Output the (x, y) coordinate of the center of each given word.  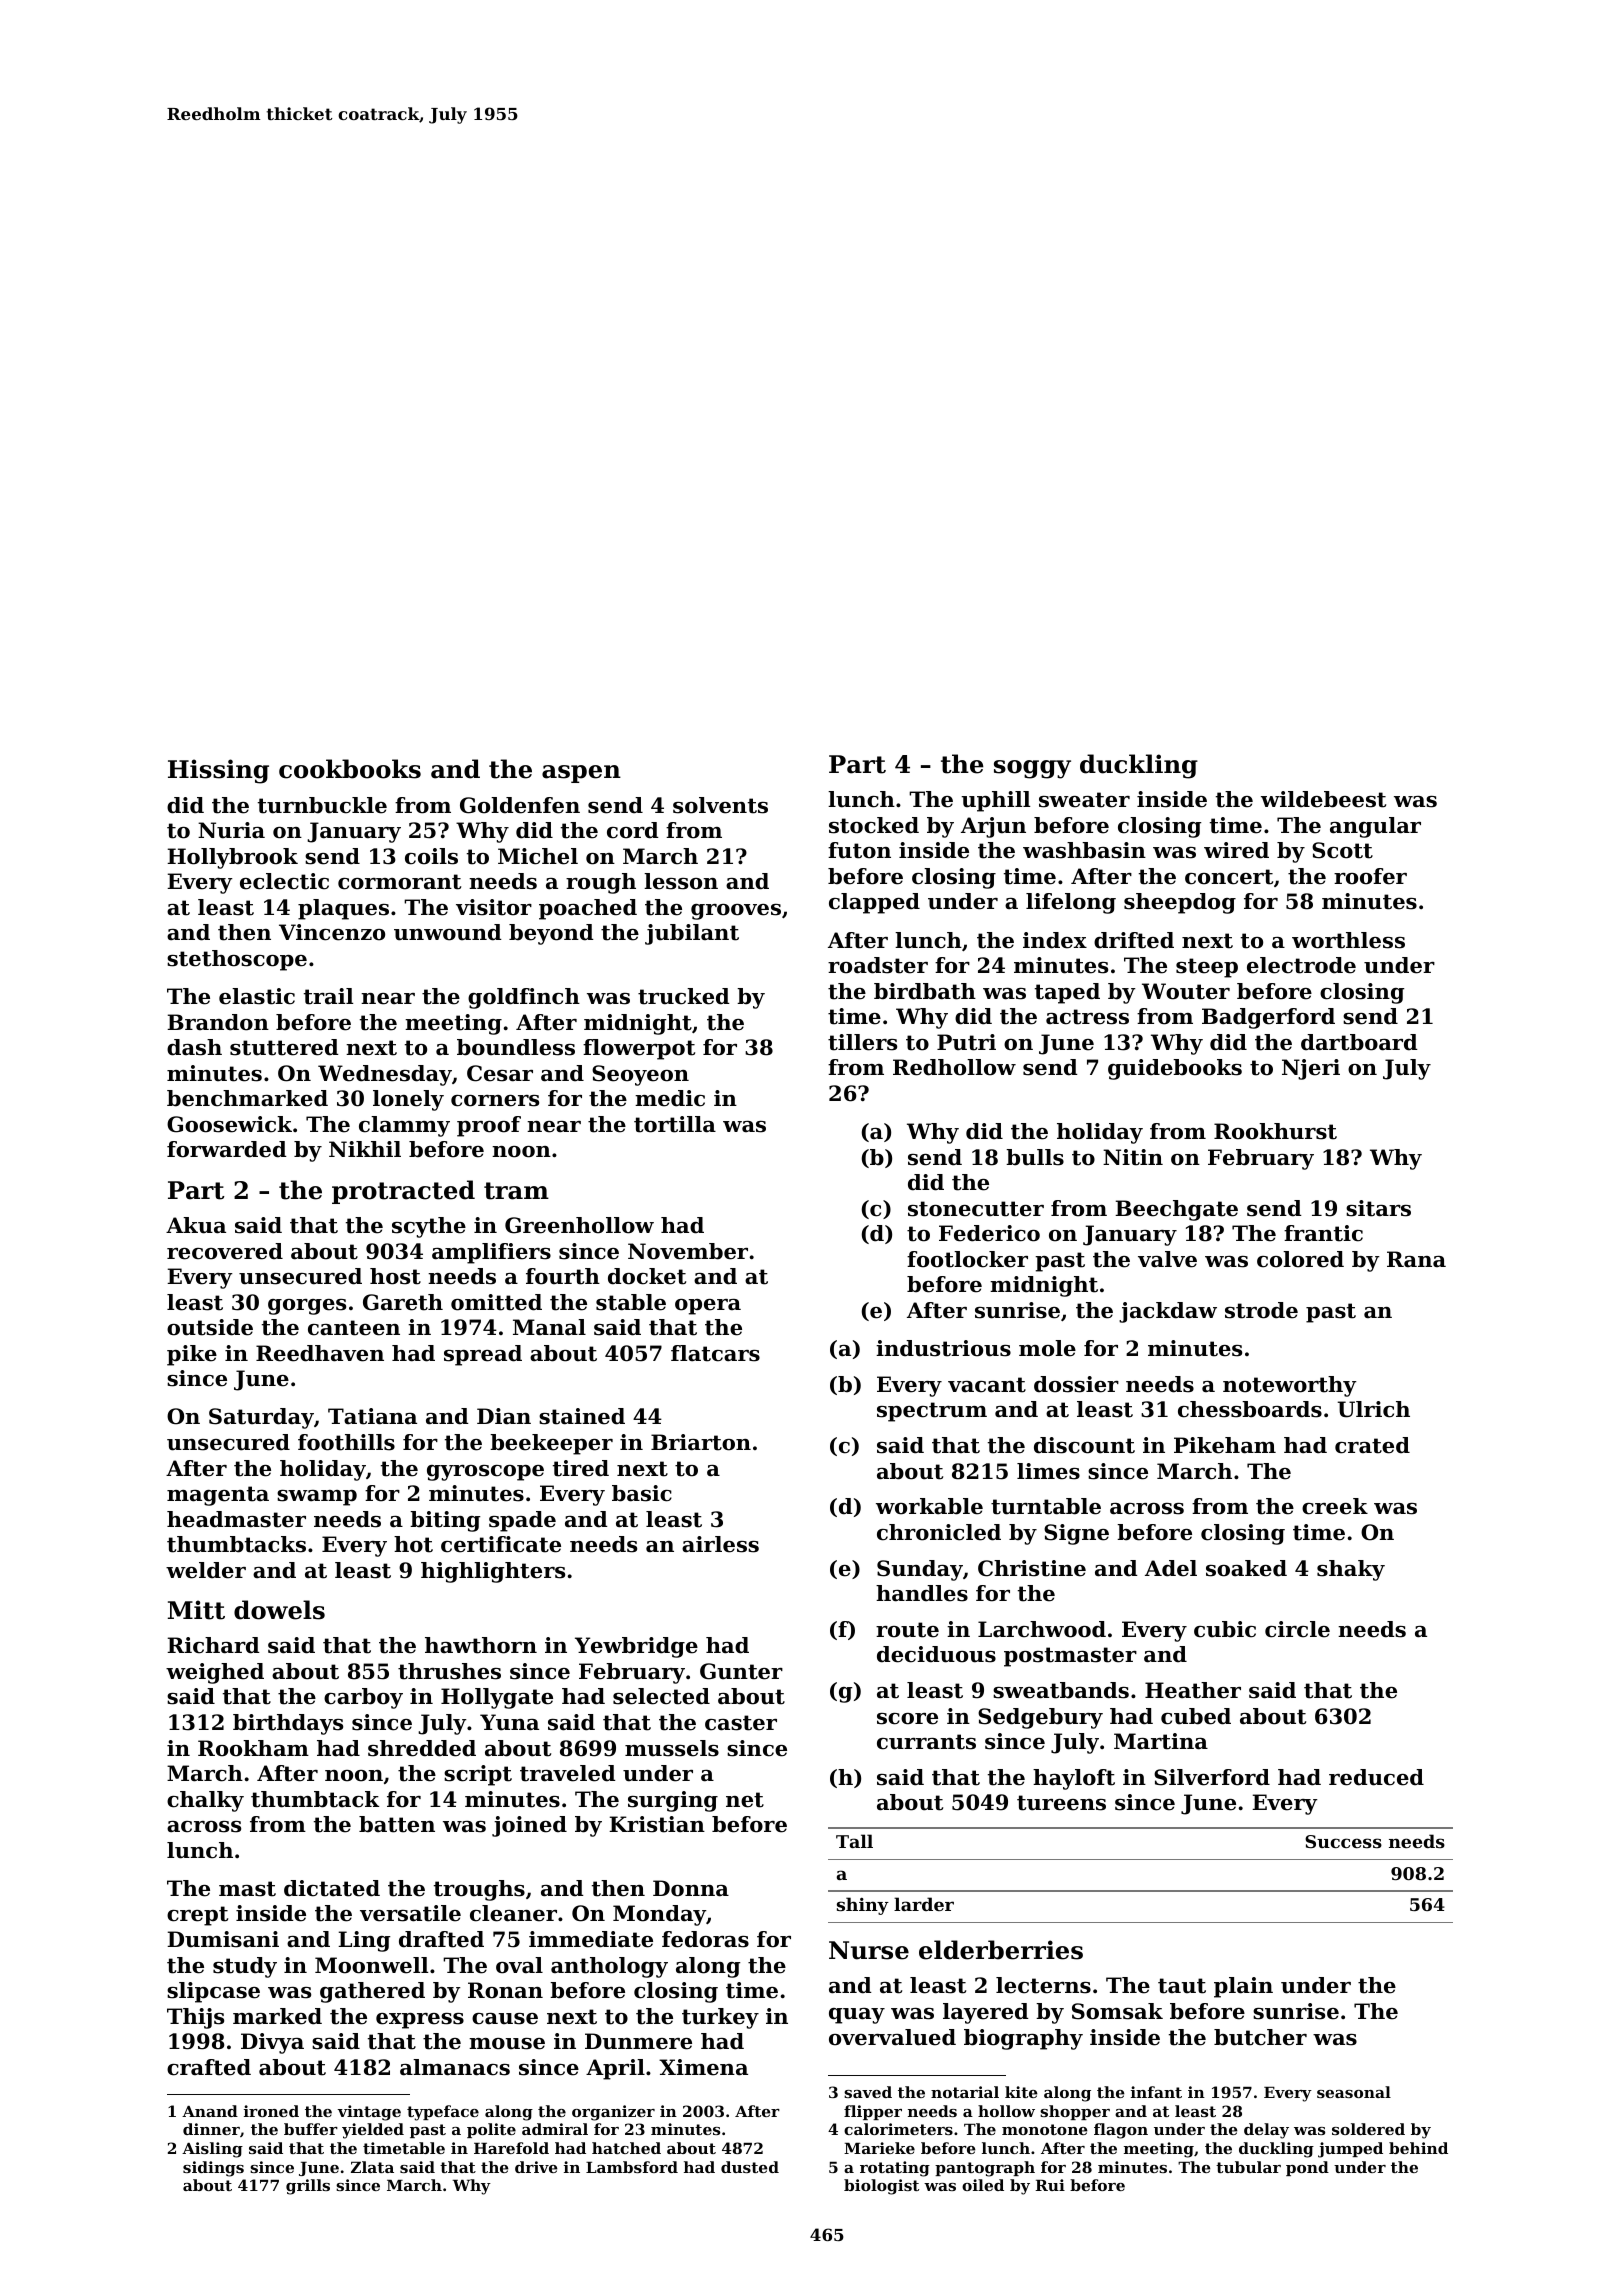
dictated (332, 1888)
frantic (1323, 1233)
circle (1297, 1629)
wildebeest (1323, 799)
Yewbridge (636, 1647)
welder (206, 1570)
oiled (983, 2185)
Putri (966, 1042)
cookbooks (350, 769)
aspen (581, 774)
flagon (1121, 2131)
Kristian (657, 1824)
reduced (1376, 1777)
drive (536, 2167)
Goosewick (229, 1124)
